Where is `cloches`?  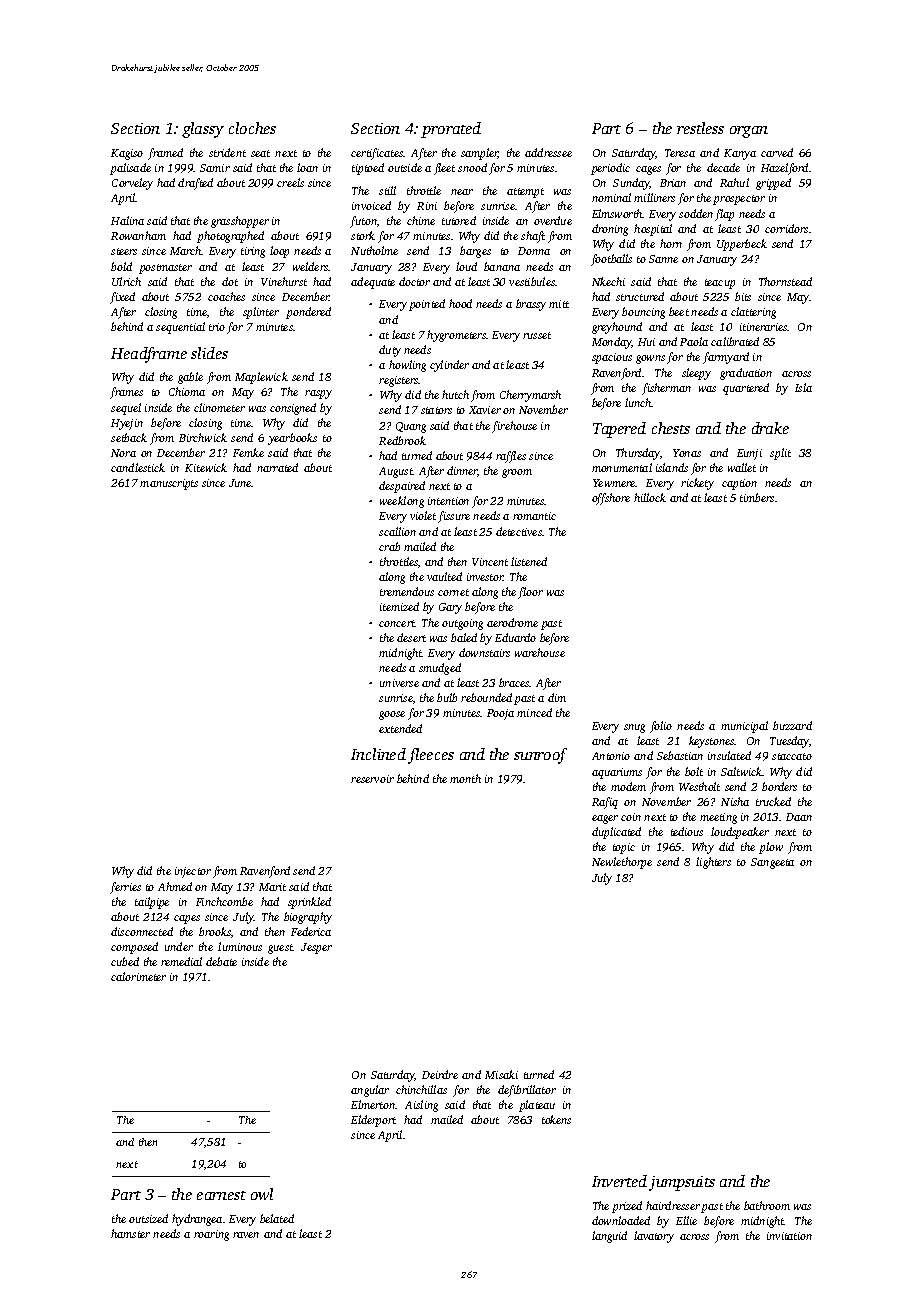
cloches is located at coordinates (252, 128).
